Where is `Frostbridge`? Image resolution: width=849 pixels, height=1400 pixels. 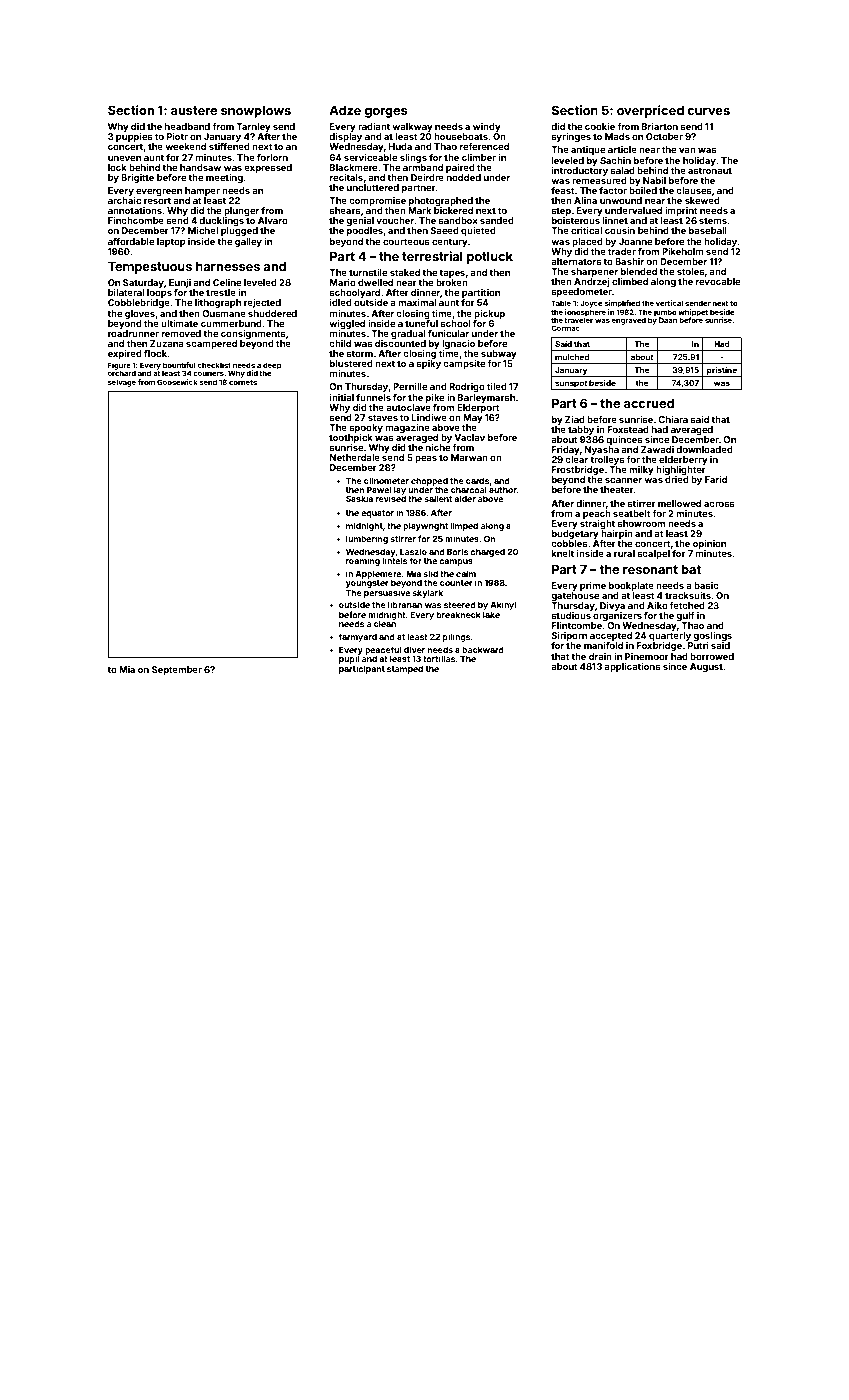
Frostbridge is located at coordinates (578, 470).
